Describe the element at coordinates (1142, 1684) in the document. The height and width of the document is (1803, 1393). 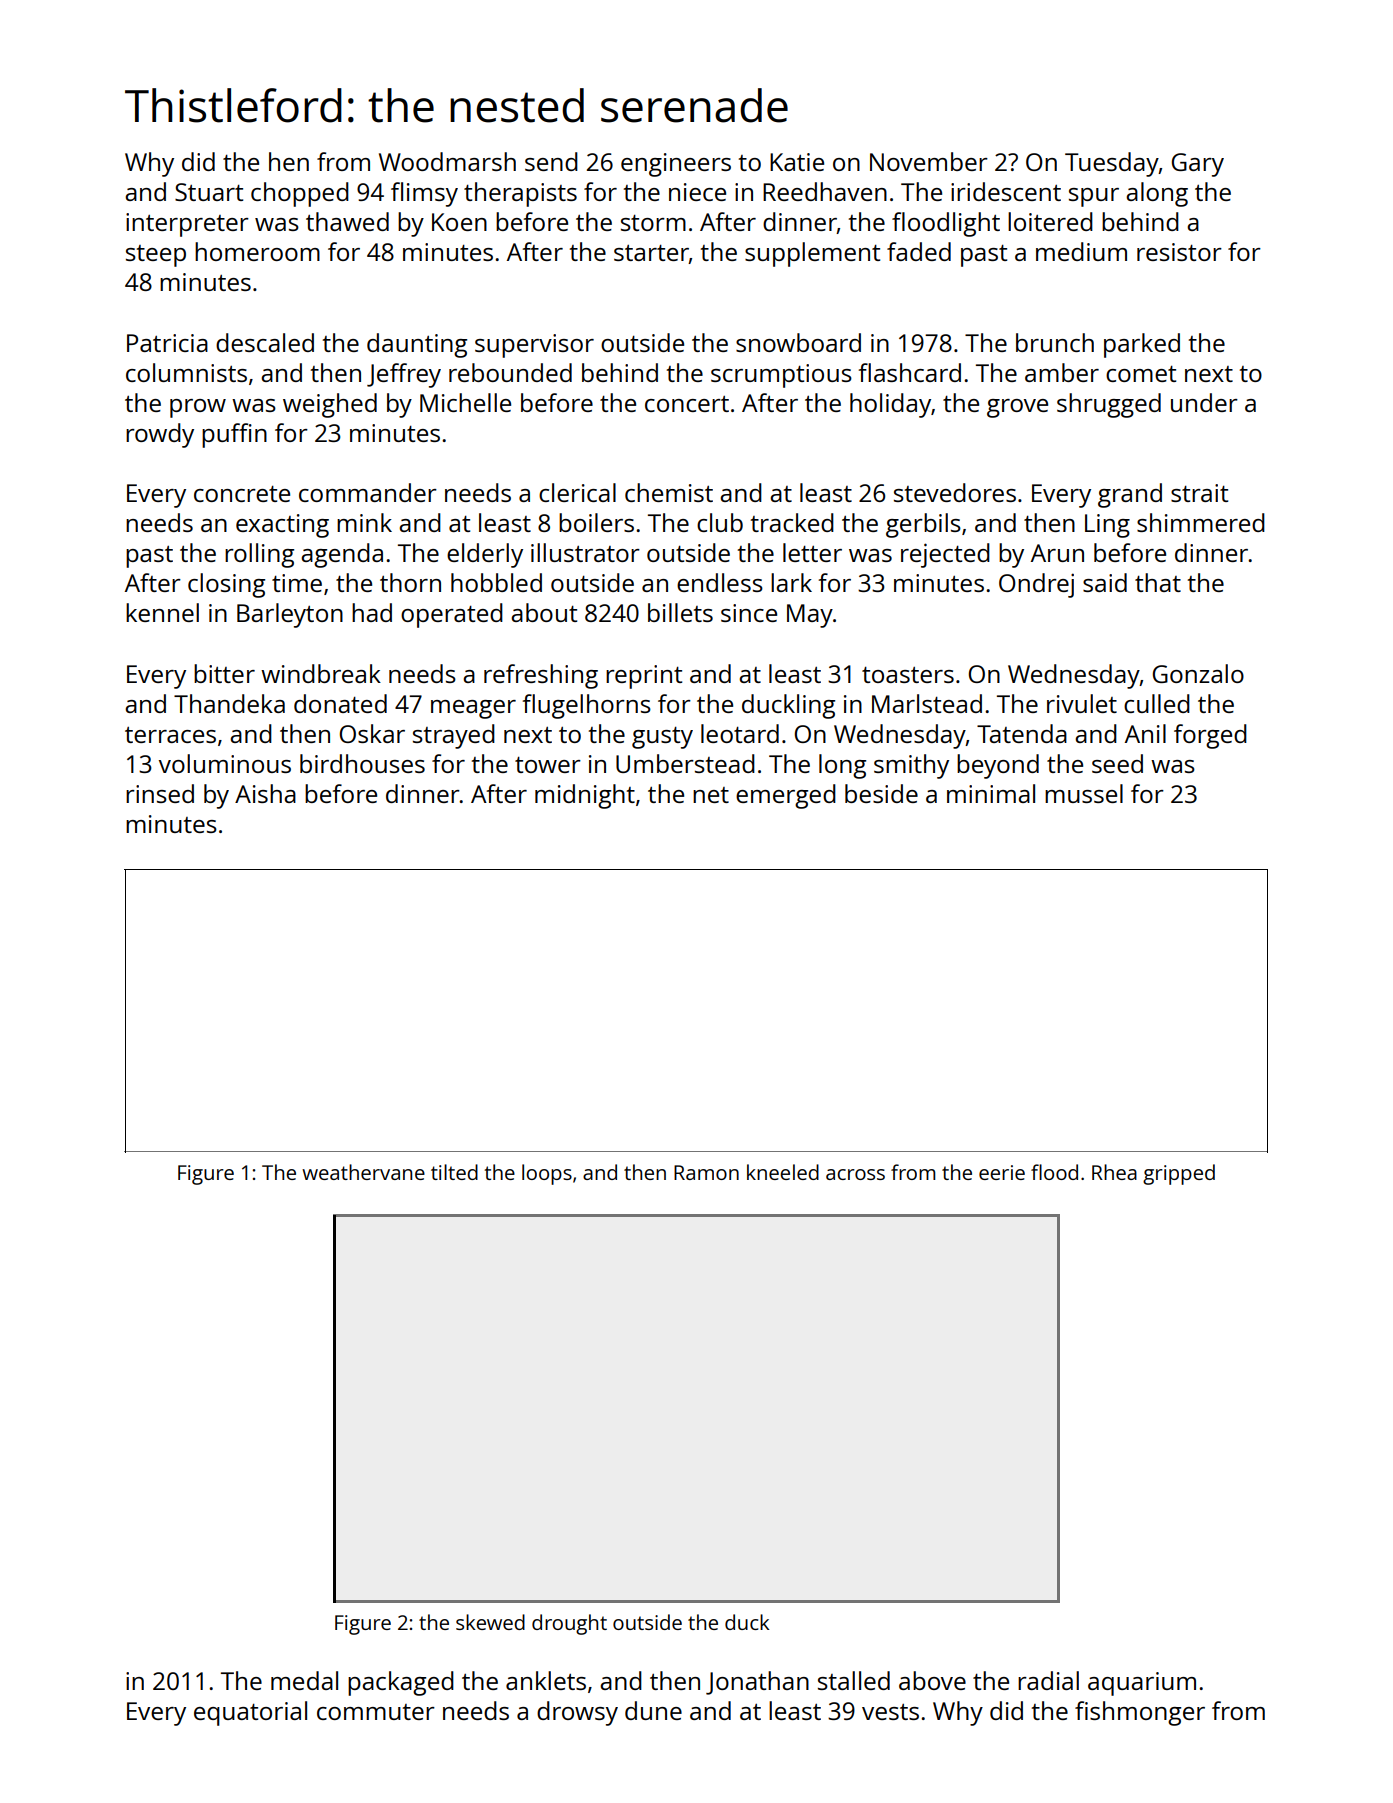
I see `aquarium` at that location.
